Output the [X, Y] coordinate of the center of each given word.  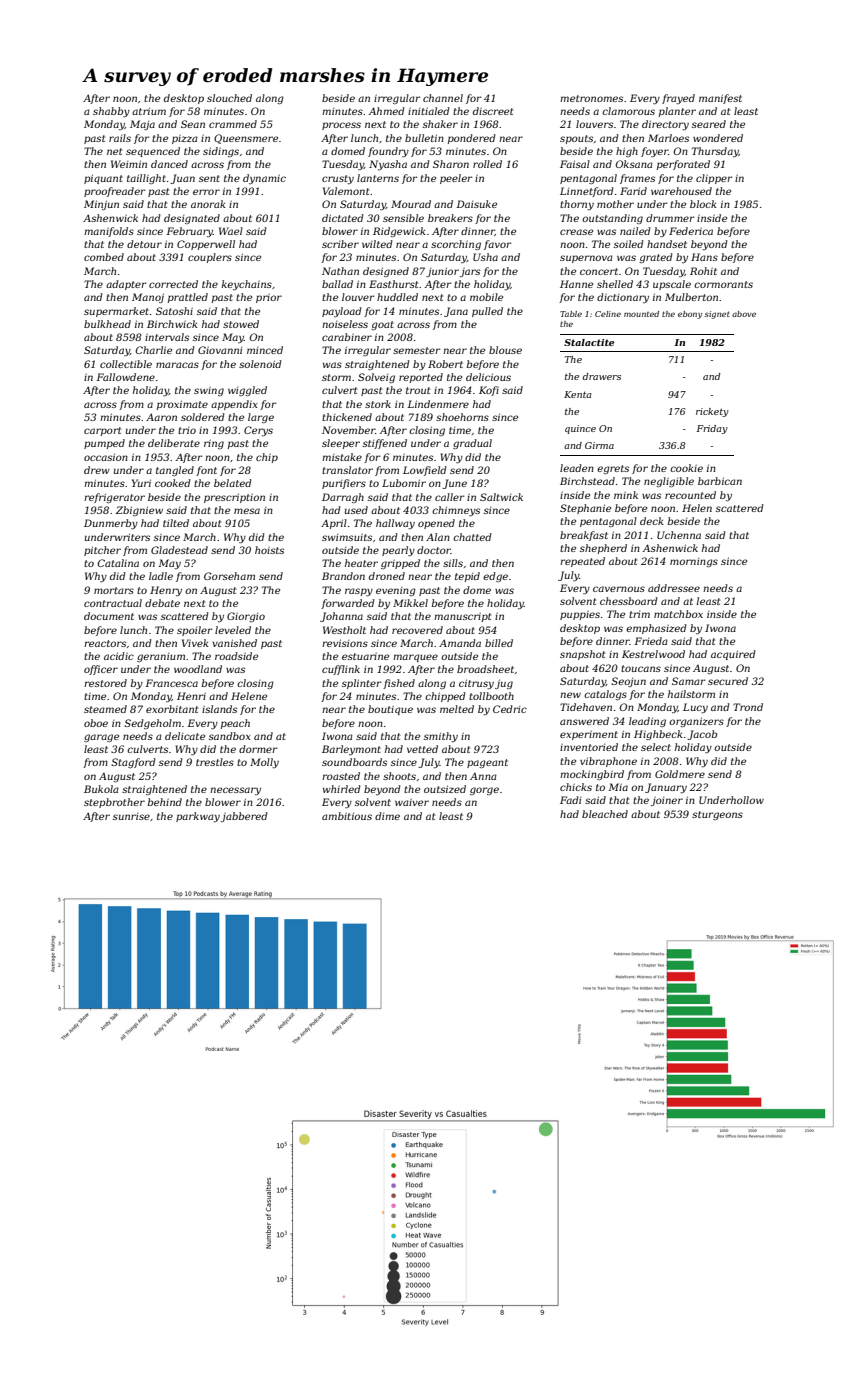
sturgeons [717, 815]
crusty [338, 179]
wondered [718, 138]
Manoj [148, 298]
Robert [445, 364]
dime [387, 816]
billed [499, 643]
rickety [712, 412]
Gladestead [179, 550]
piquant [103, 179]
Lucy [695, 708]
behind [165, 802]
